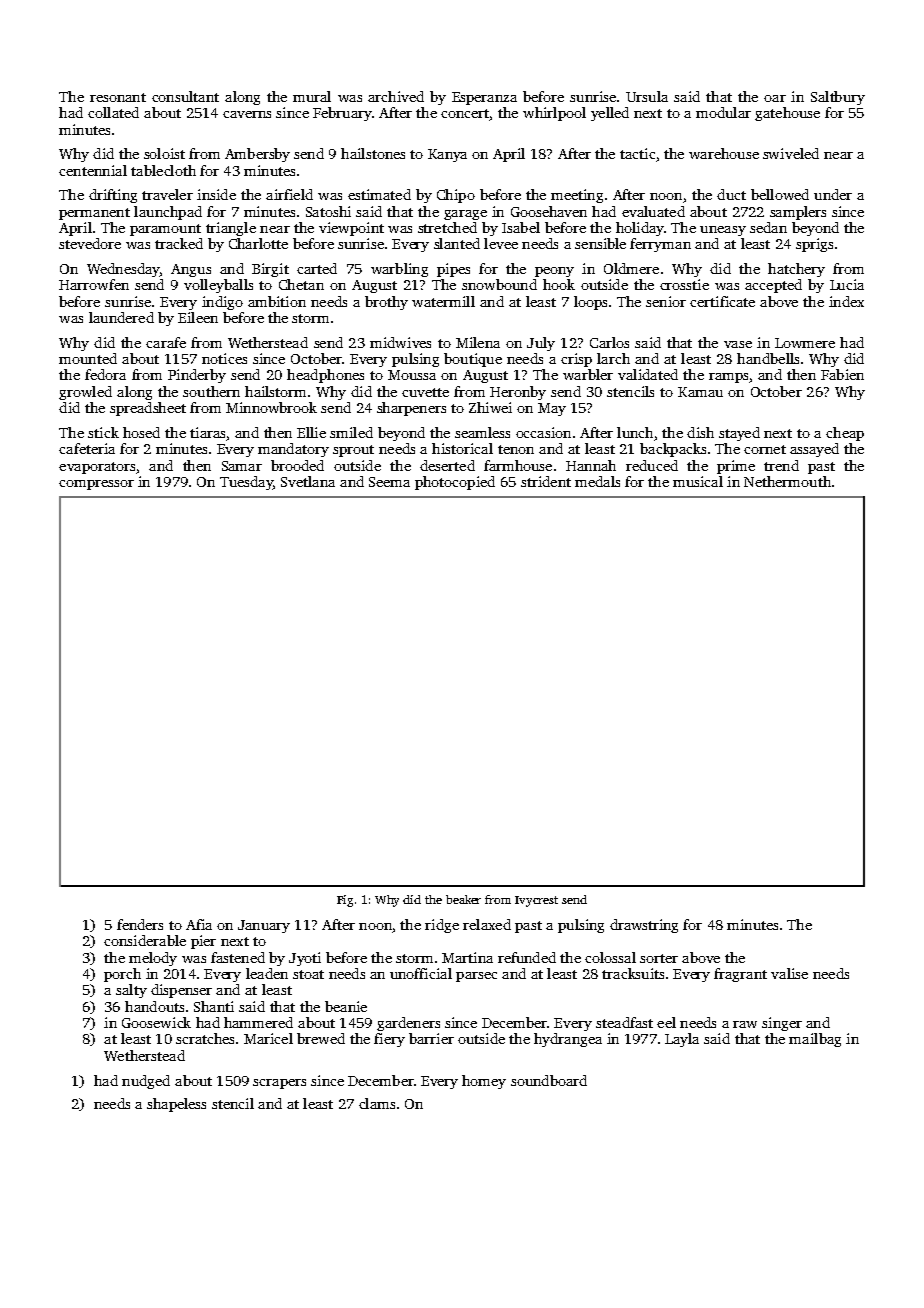  I want to click on Wednesday, so click(123, 270).
